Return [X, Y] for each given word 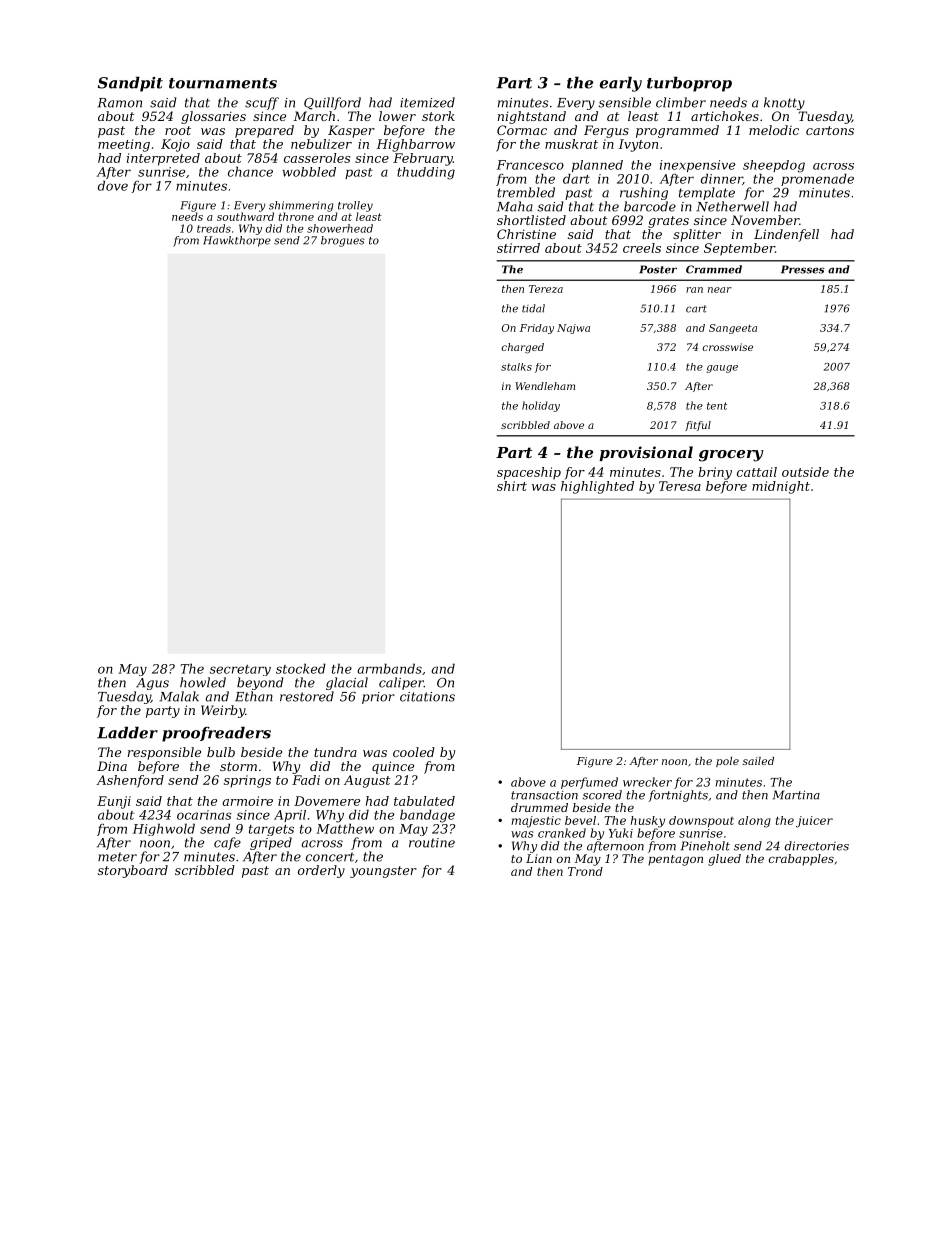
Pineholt [705, 846]
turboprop [689, 84]
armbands [389, 668]
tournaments [223, 83]
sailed [758, 761]
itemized [427, 102]
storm [238, 766]
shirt [512, 486]
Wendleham [545, 386]
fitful [698, 426]
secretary [240, 670]
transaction [544, 795]
